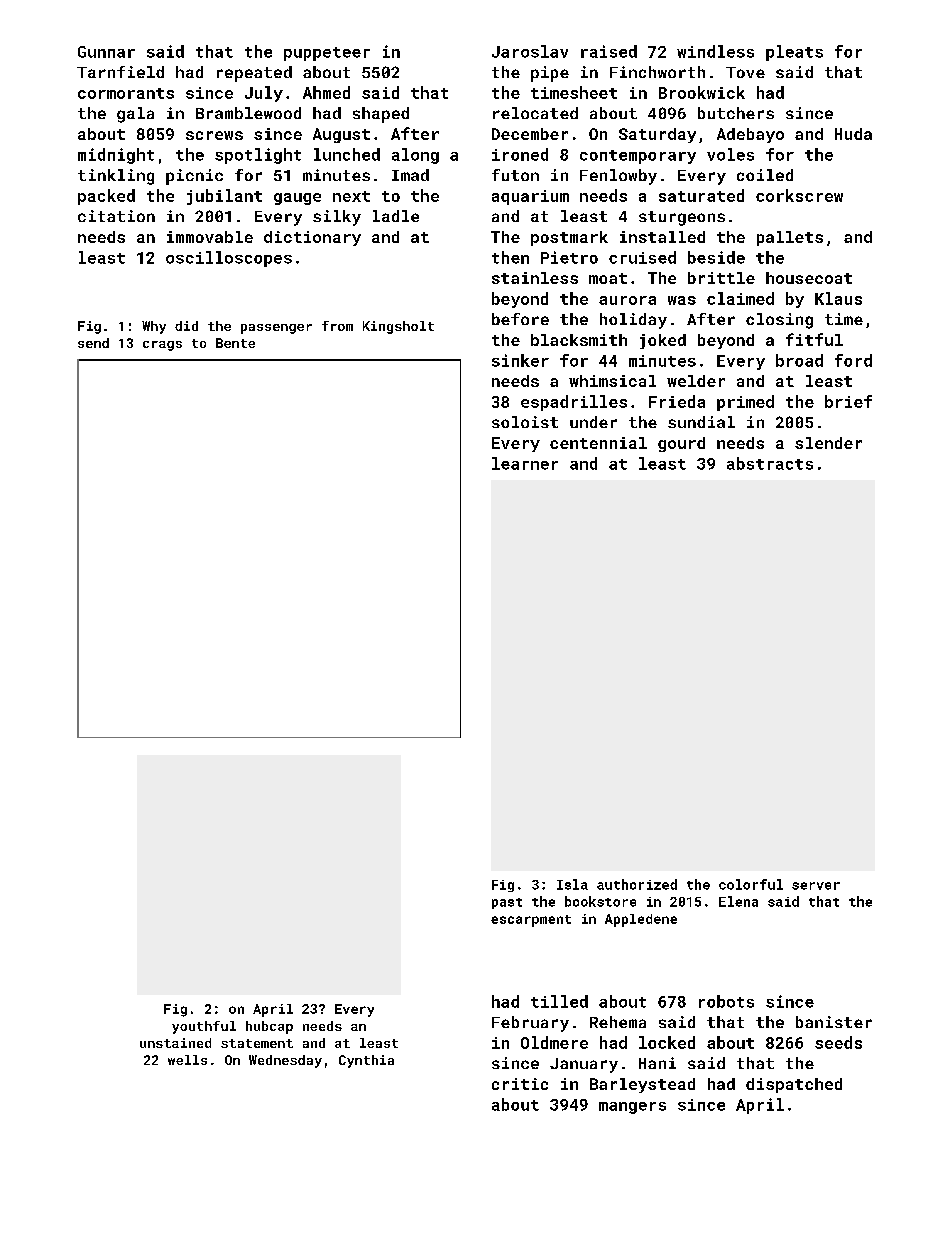 This page has width=952, height=1233. I want to click on abstracts, so click(770, 463).
